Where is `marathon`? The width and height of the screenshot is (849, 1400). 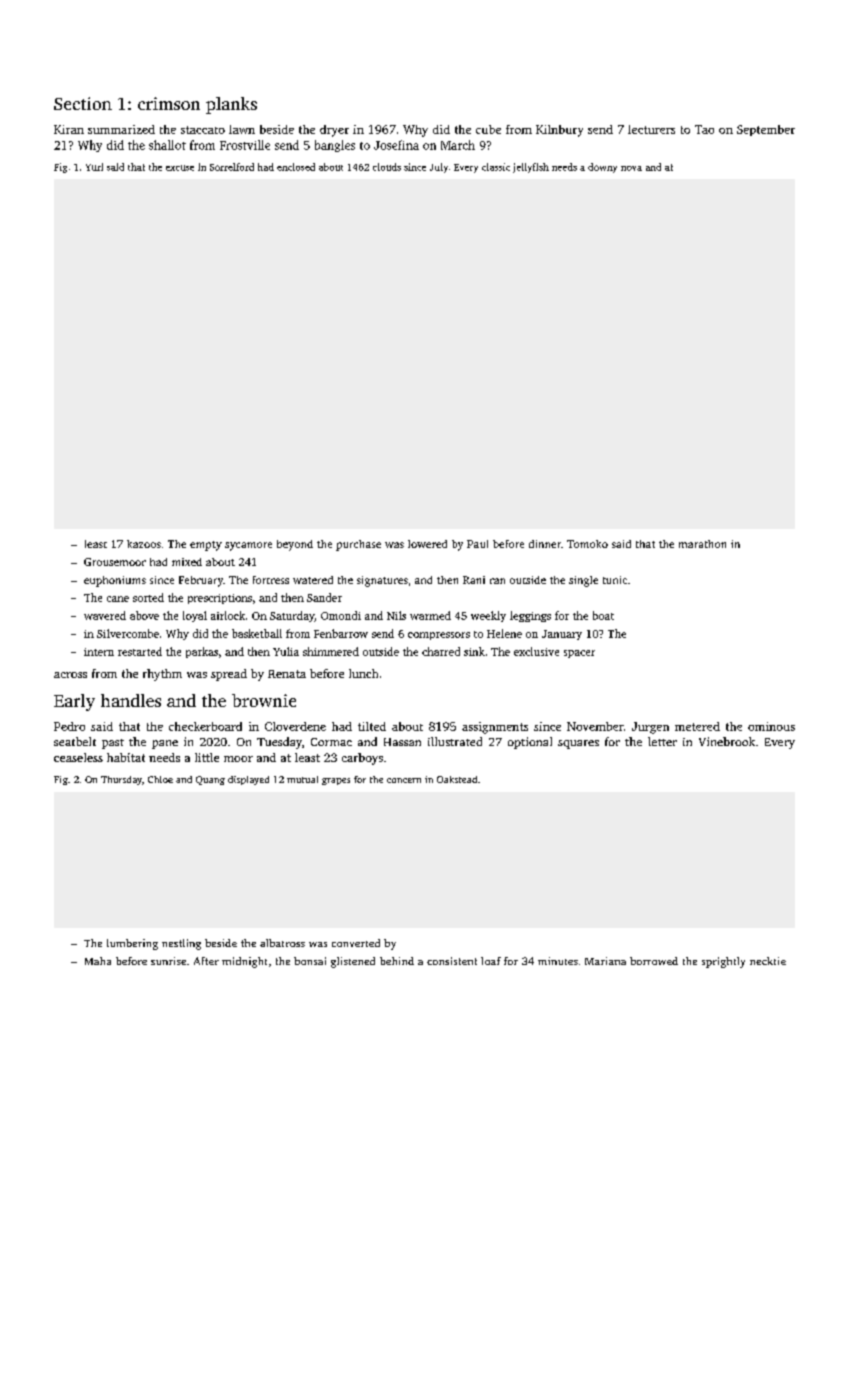 marathon is located at coordinates (702, 544).
